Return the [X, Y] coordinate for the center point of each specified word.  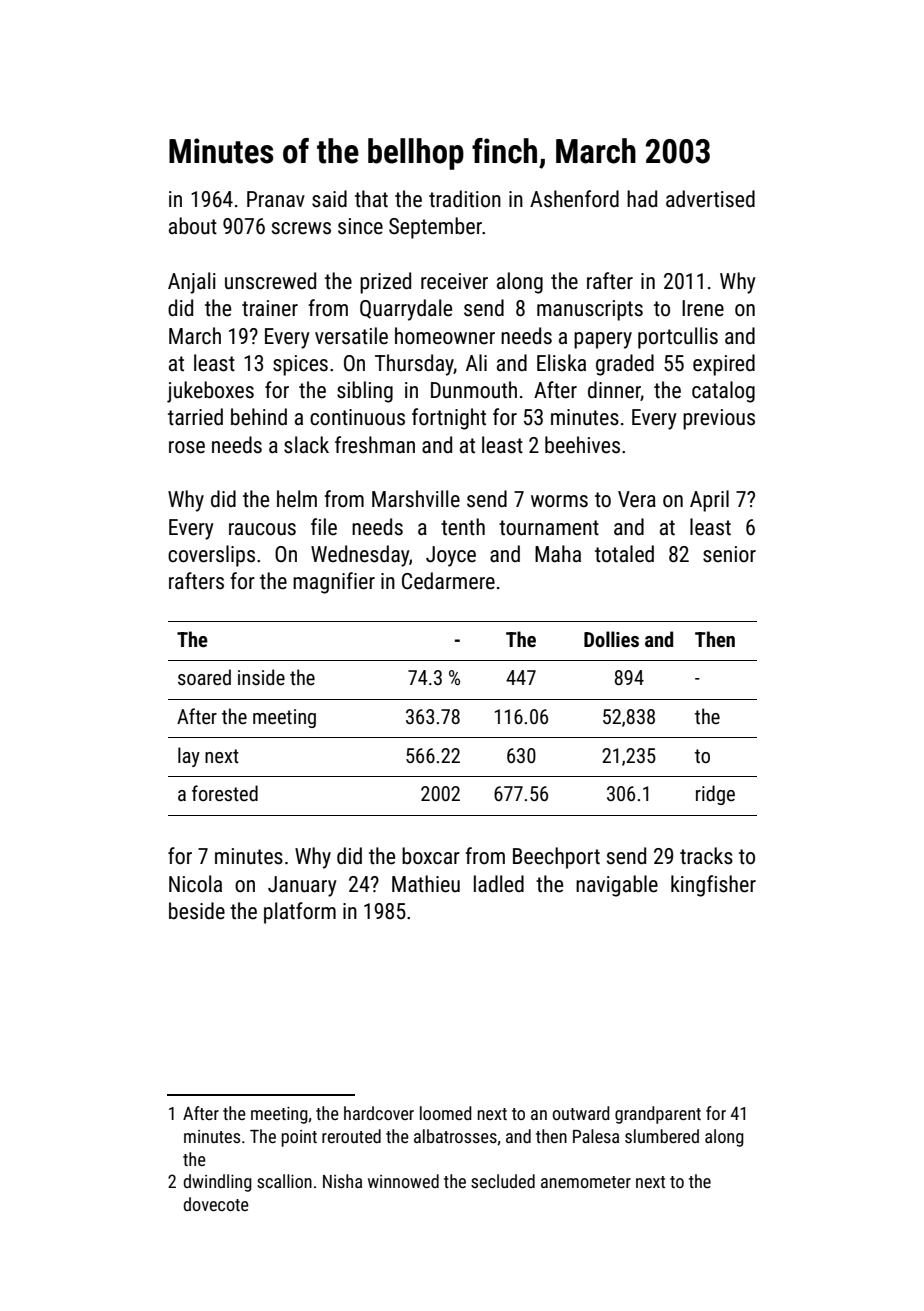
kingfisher [713, 886]
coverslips [211, 556]
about [193, 226]
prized [385, 283]
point [299, 1138]
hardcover [379, 1113]
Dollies [611, 639]
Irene [703, 308]
